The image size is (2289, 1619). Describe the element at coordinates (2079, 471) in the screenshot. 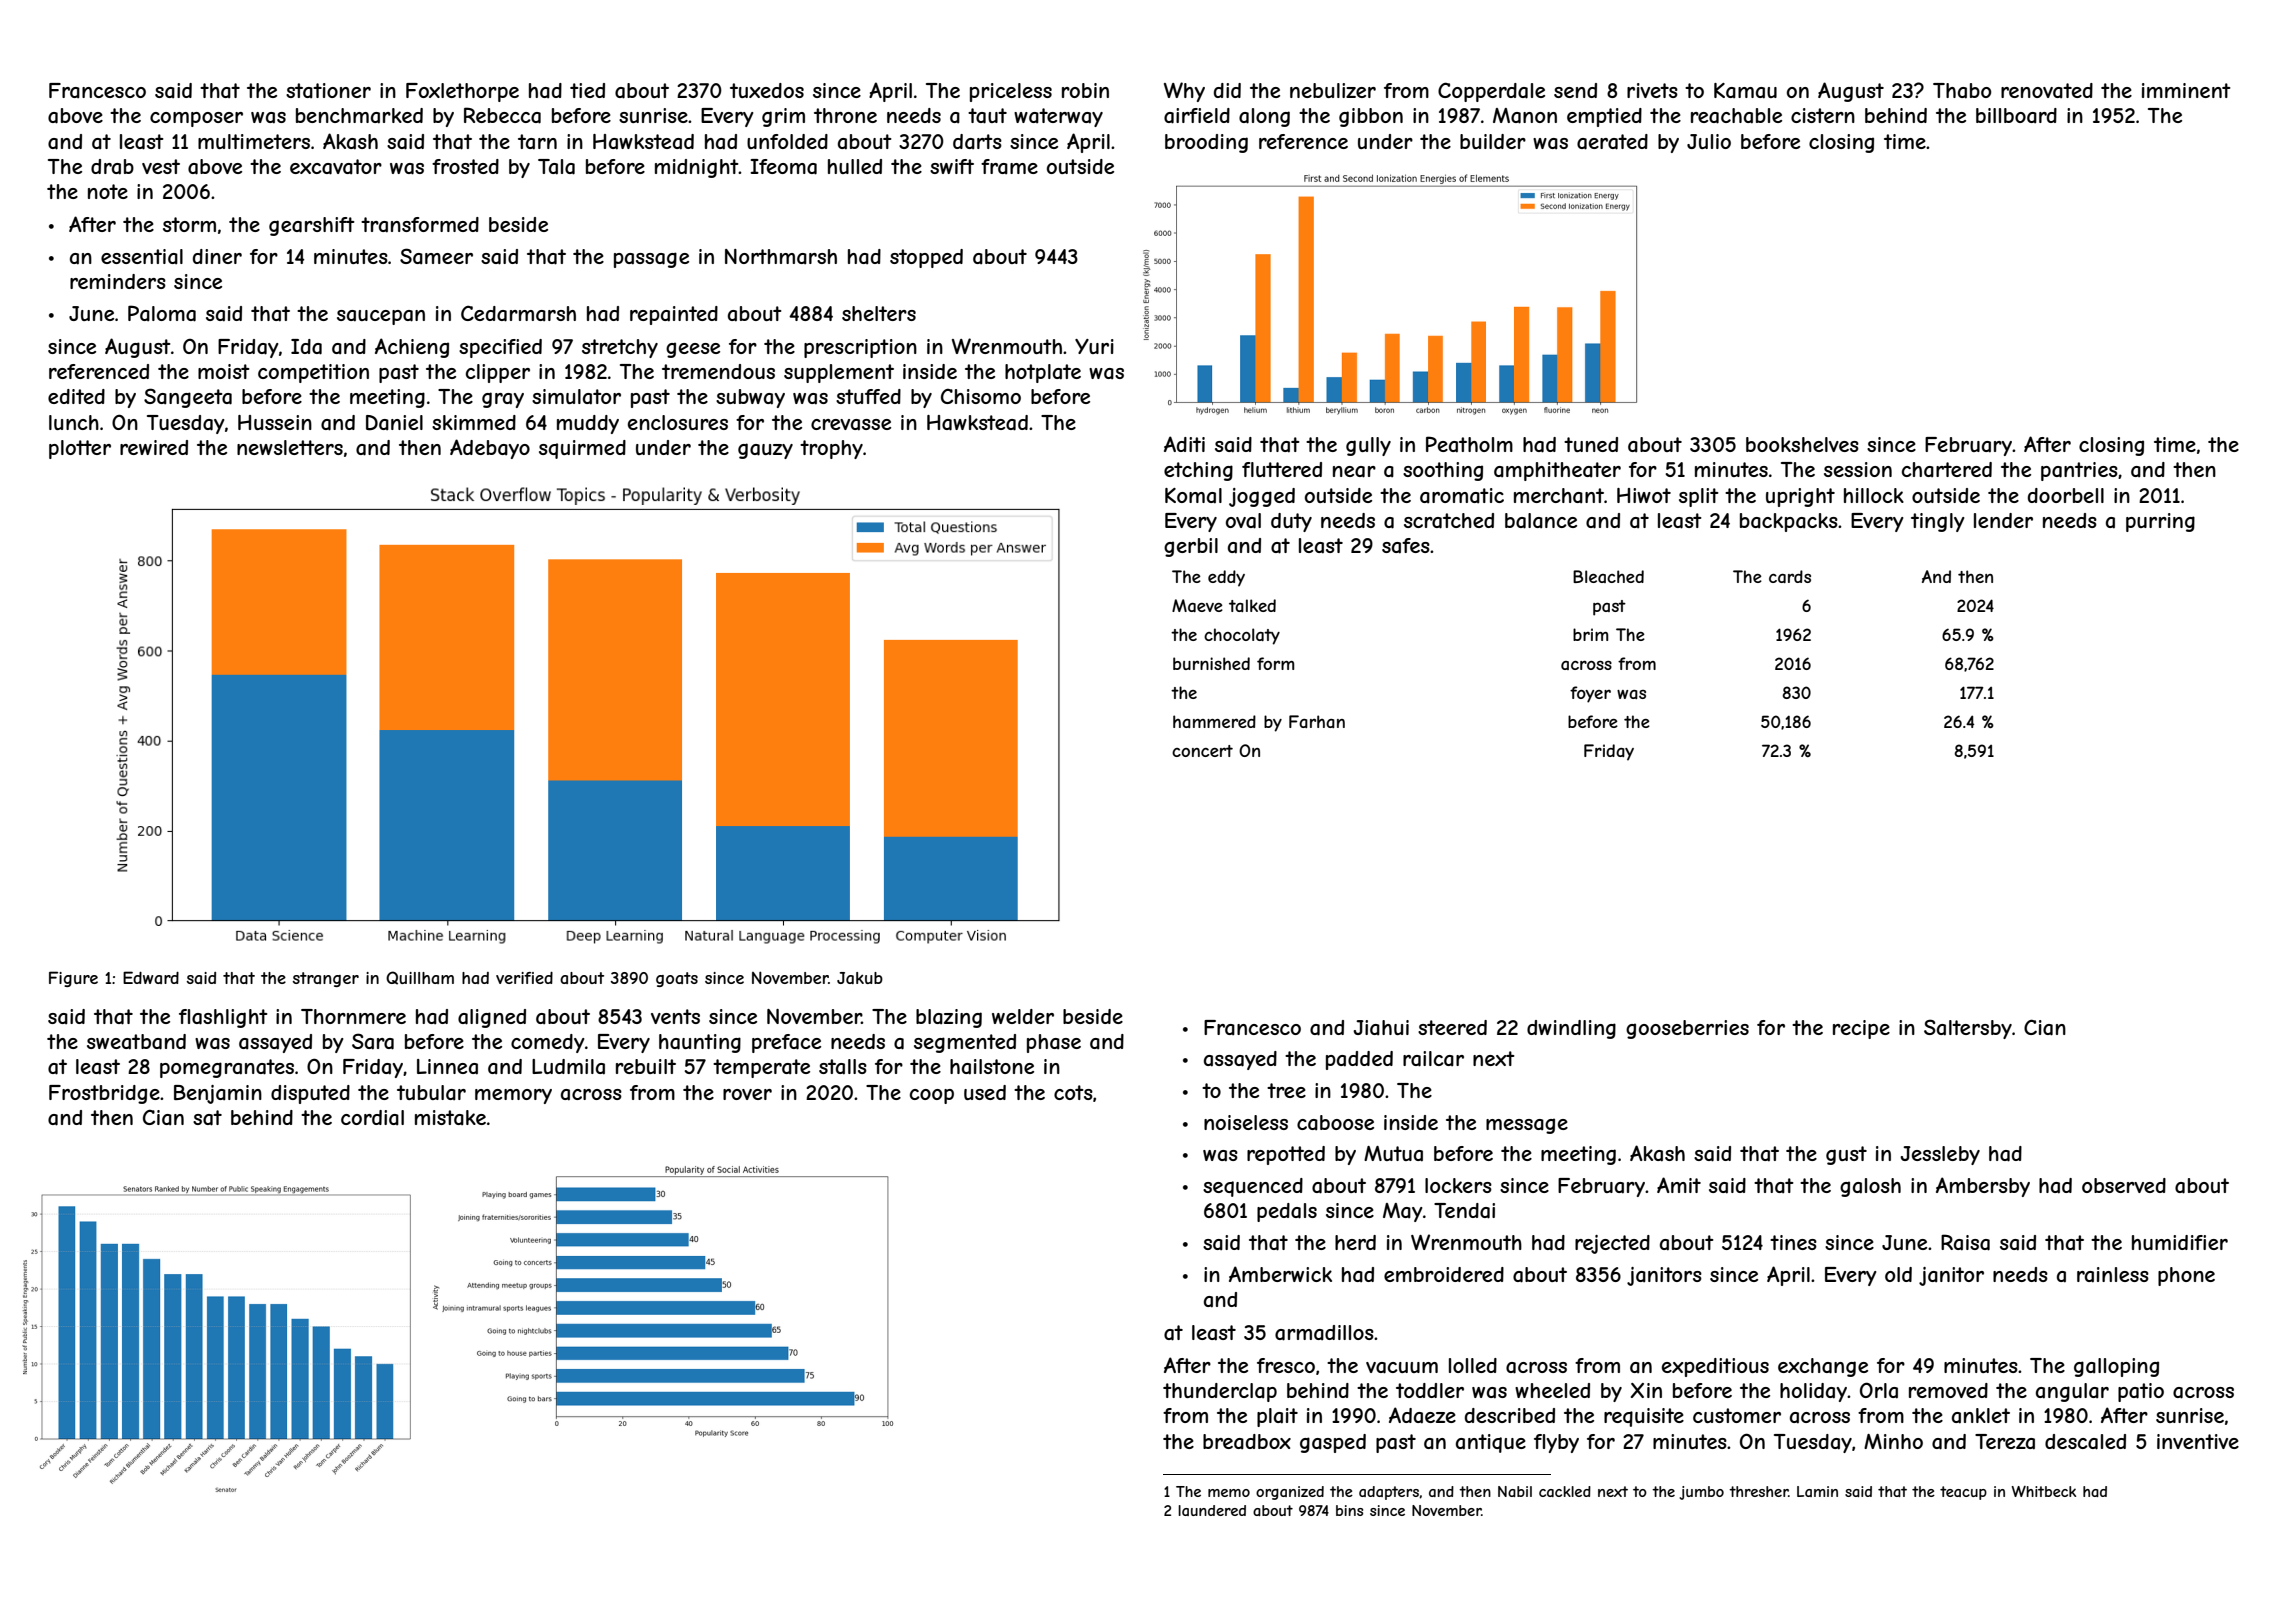

I see `pantries` at that location.
